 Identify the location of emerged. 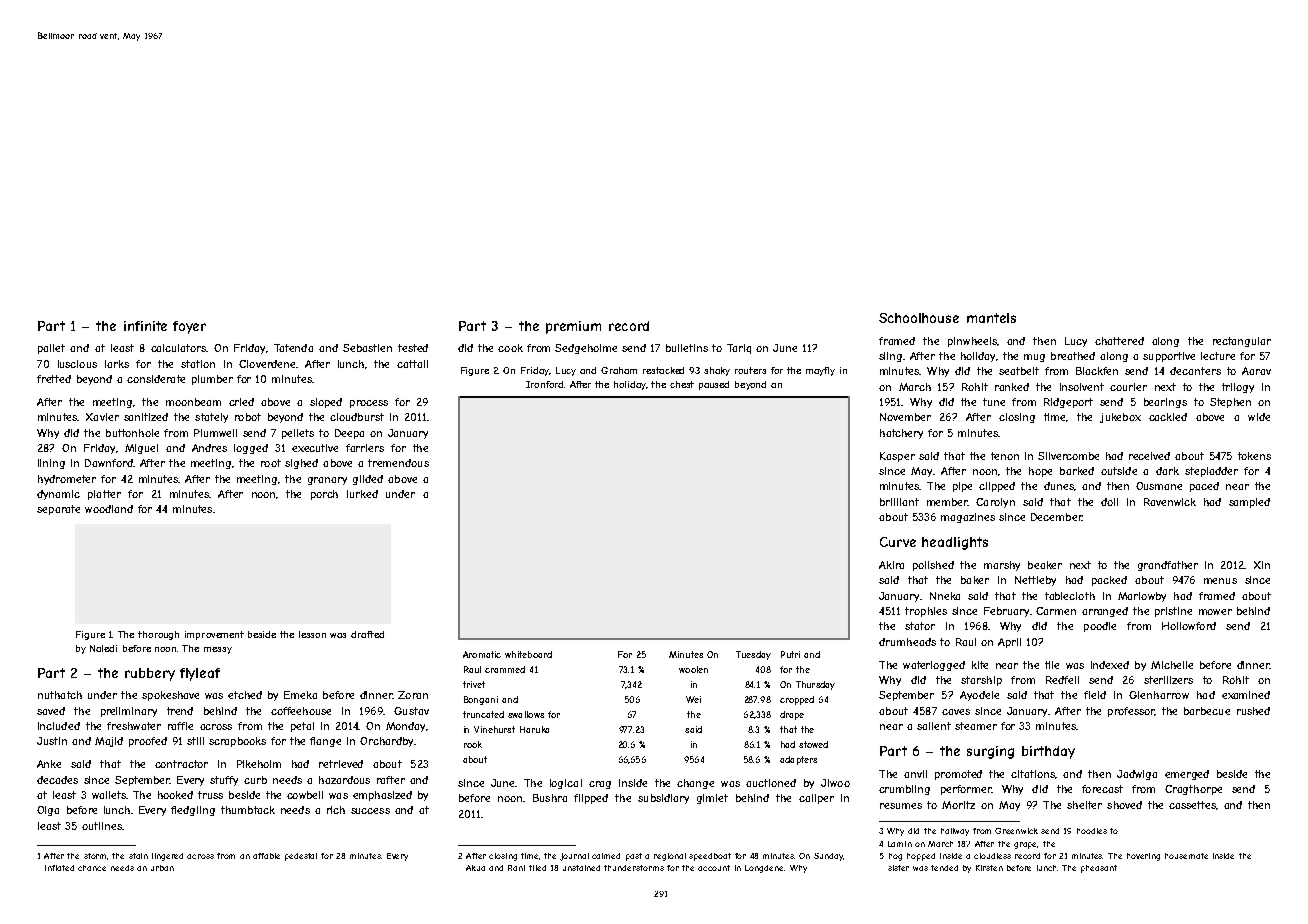
(1187, 775).
